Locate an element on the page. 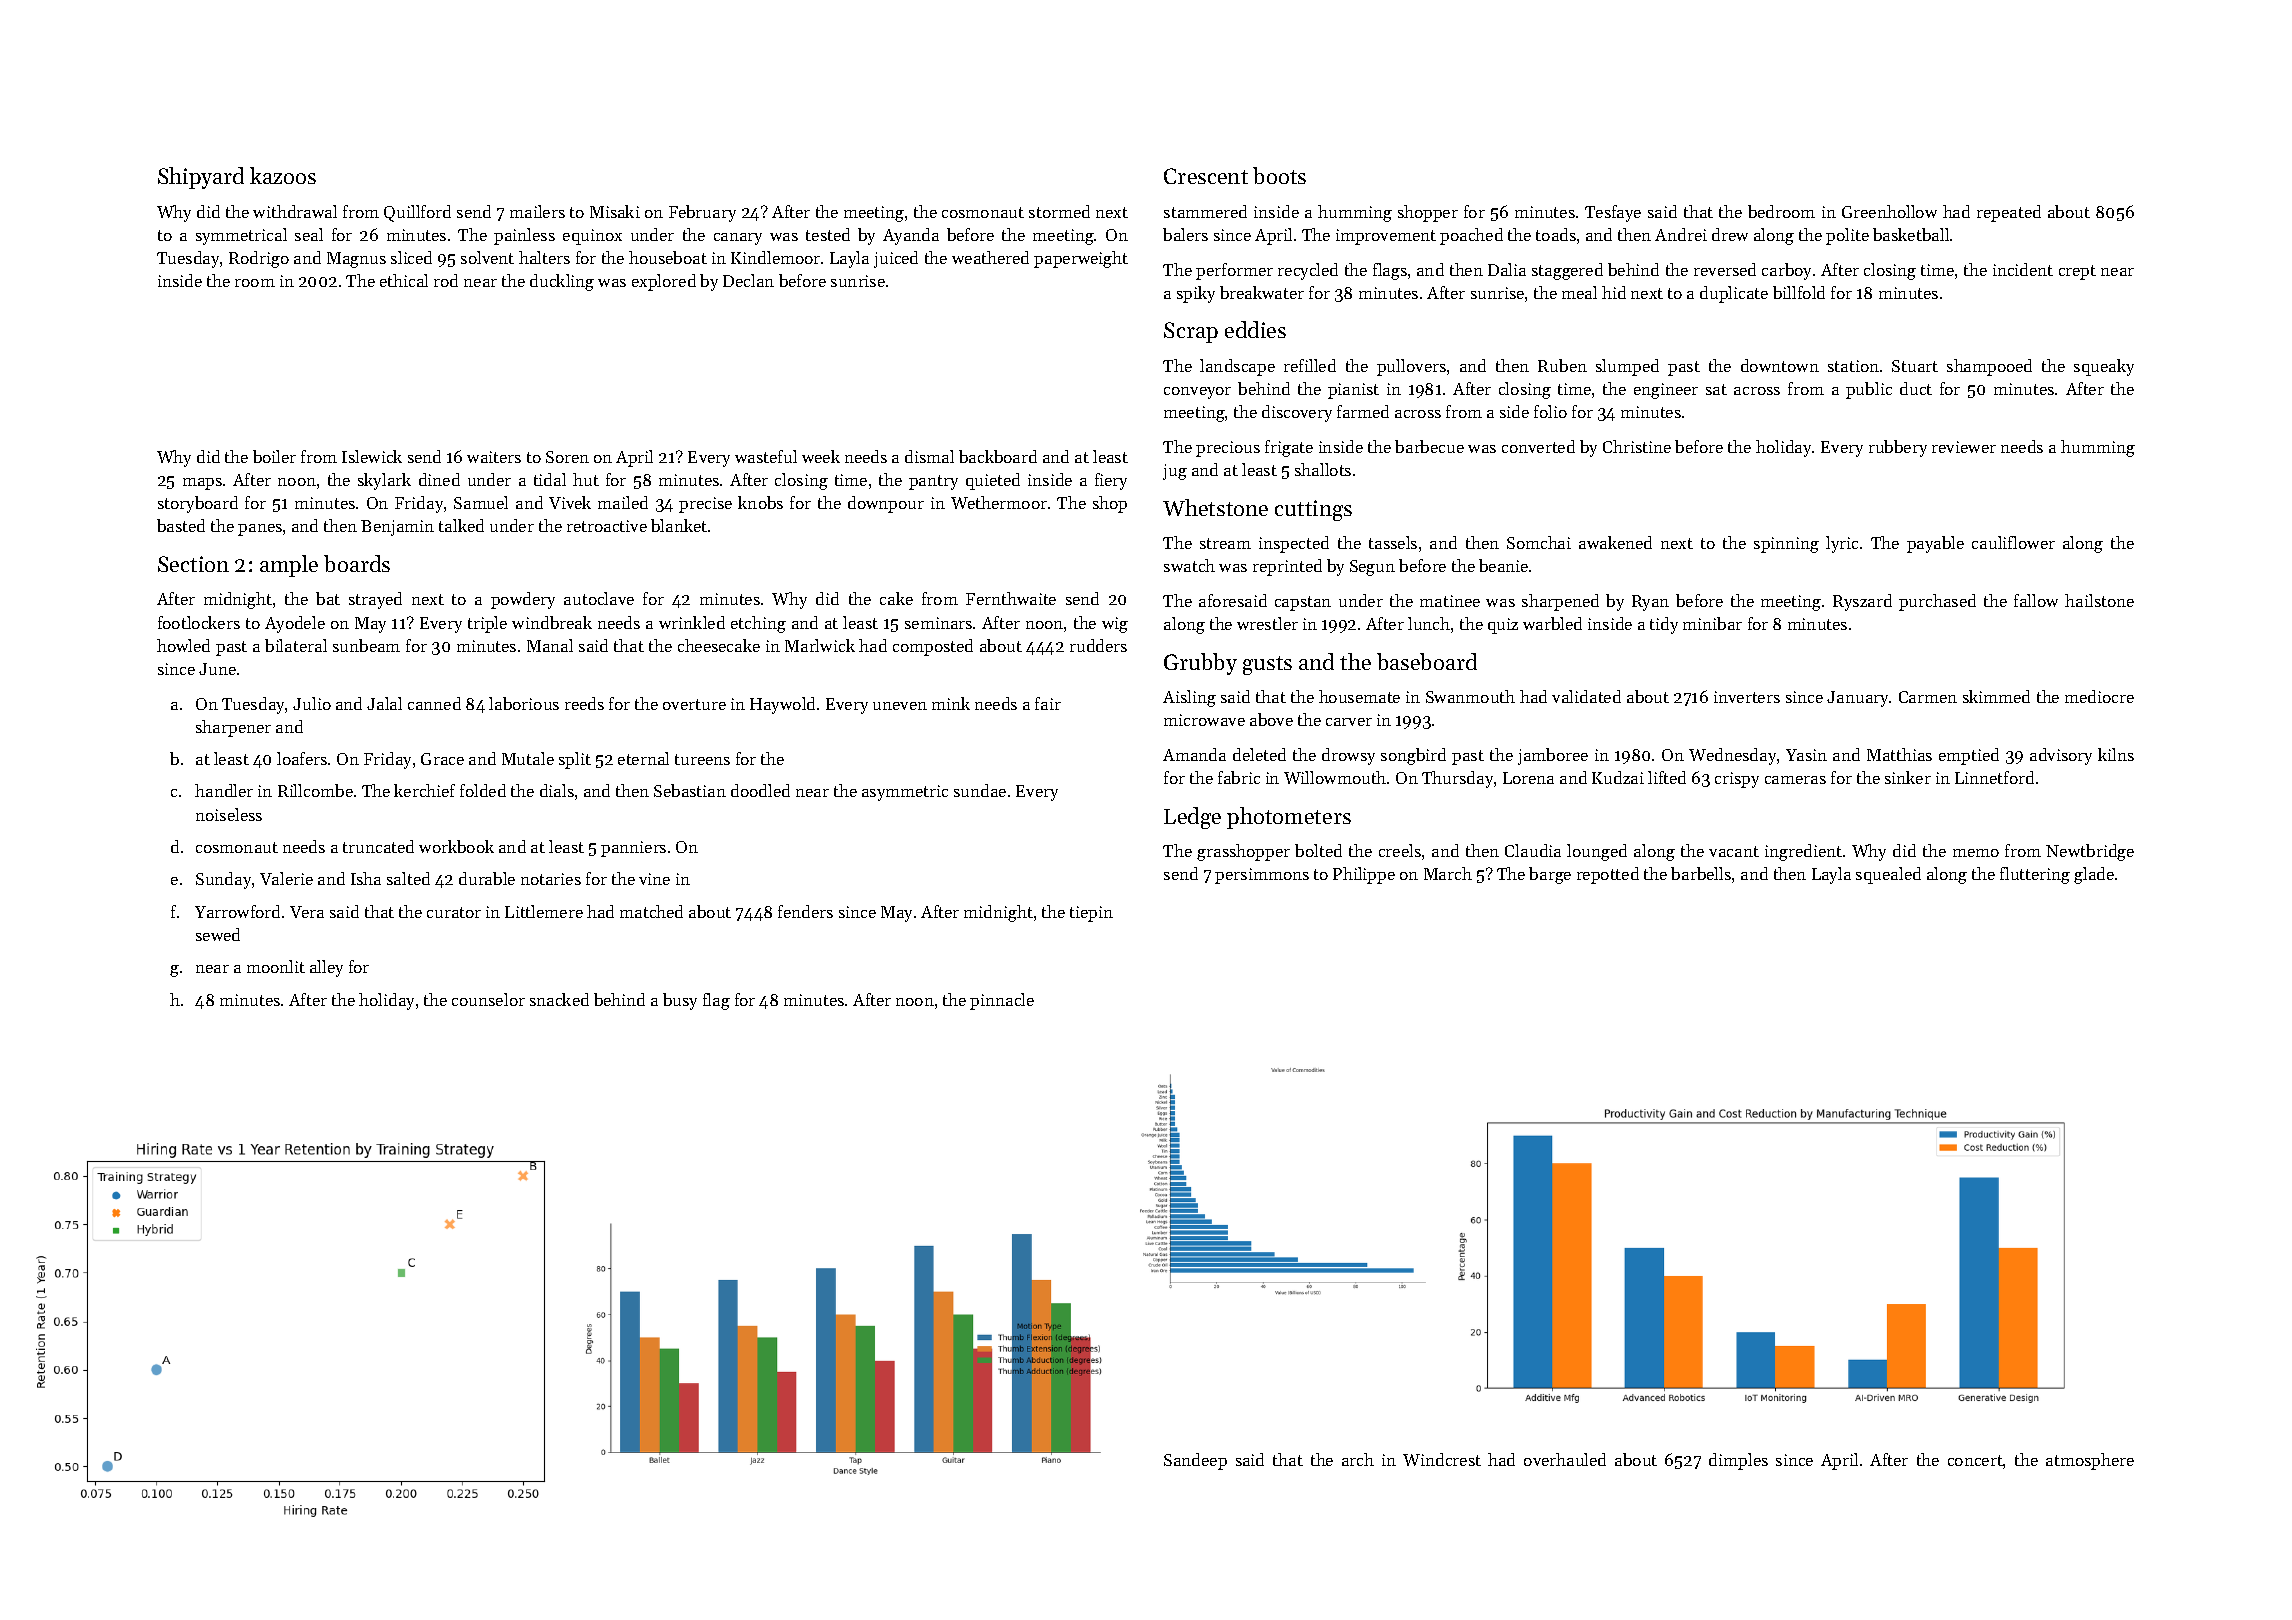 This document has height=1620, width=2292. overhauled is located at coordinates (1565, 1459).
